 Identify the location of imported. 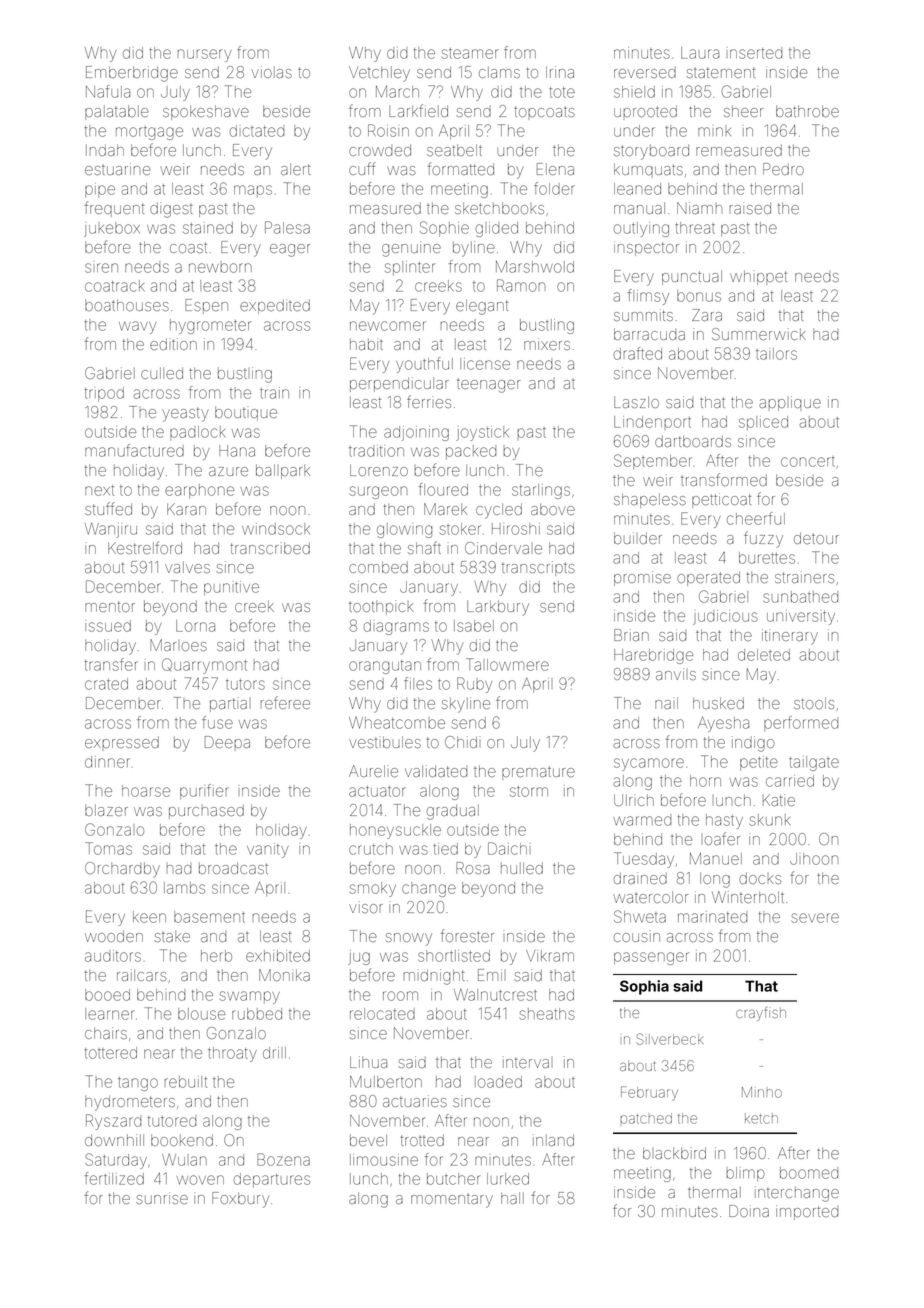
(807, 1212).
